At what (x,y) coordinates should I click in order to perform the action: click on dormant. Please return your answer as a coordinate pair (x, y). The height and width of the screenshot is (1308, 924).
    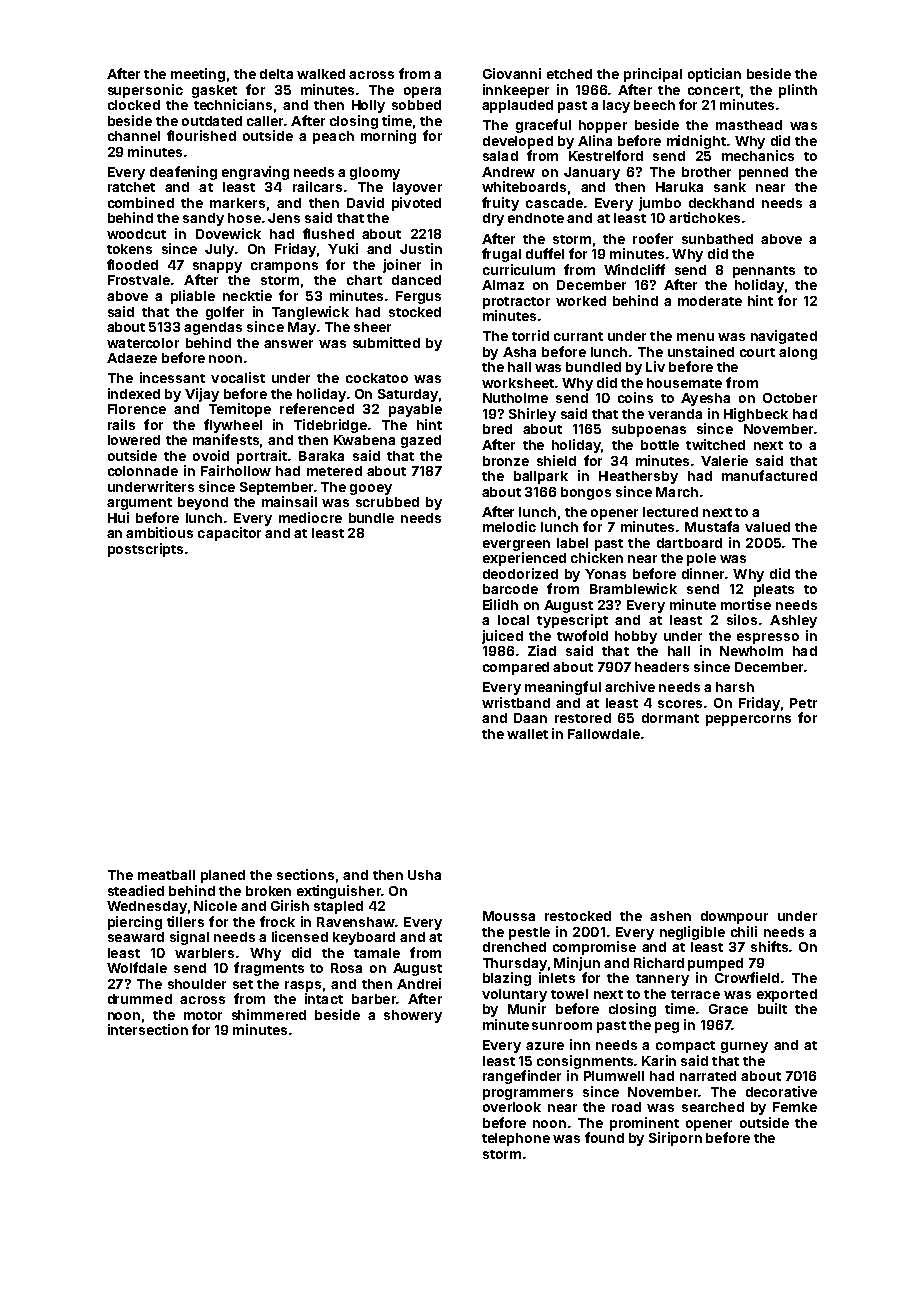
    Looking at the image, I should click on (670, 718).
